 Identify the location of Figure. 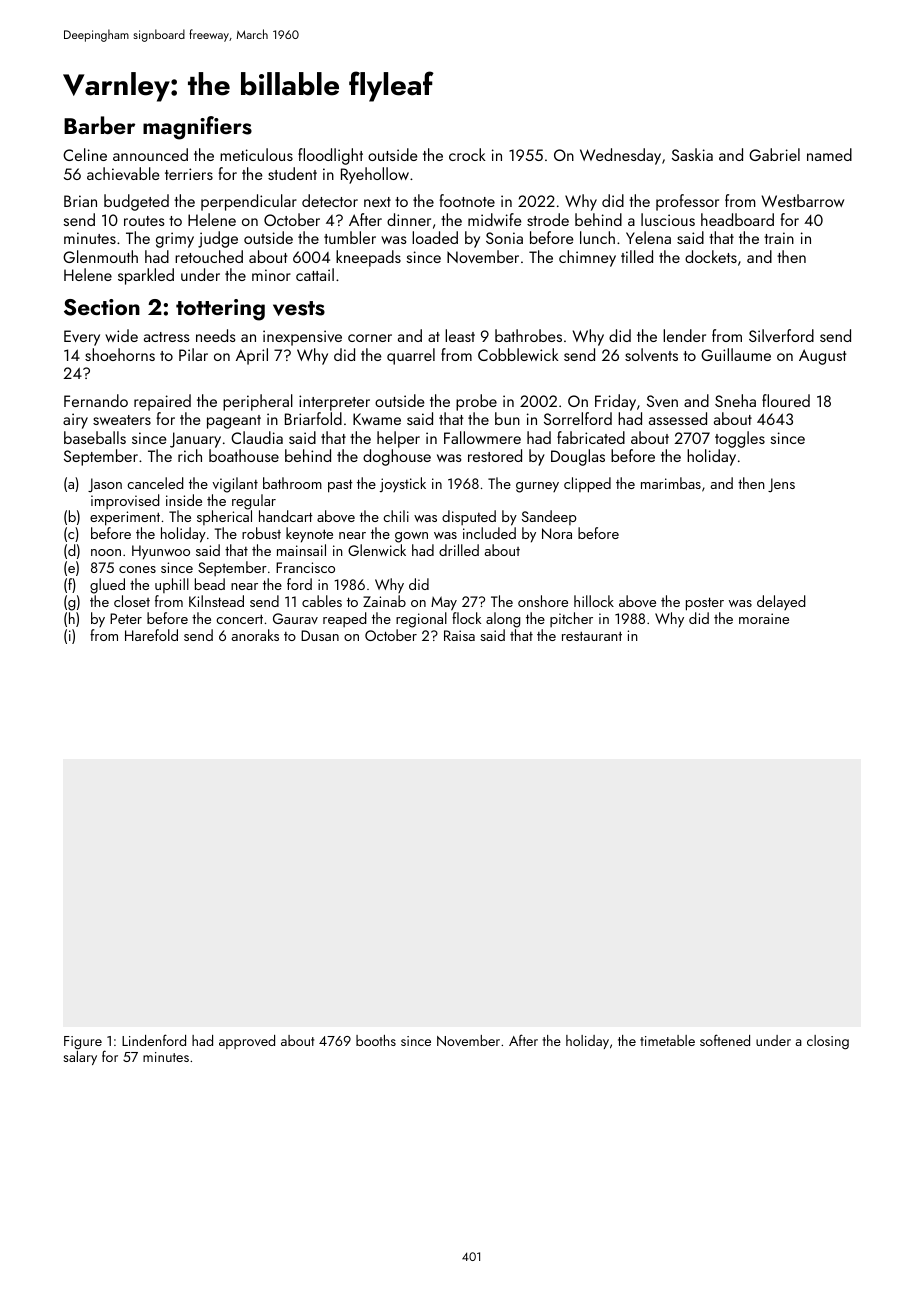
(83, 1043).
